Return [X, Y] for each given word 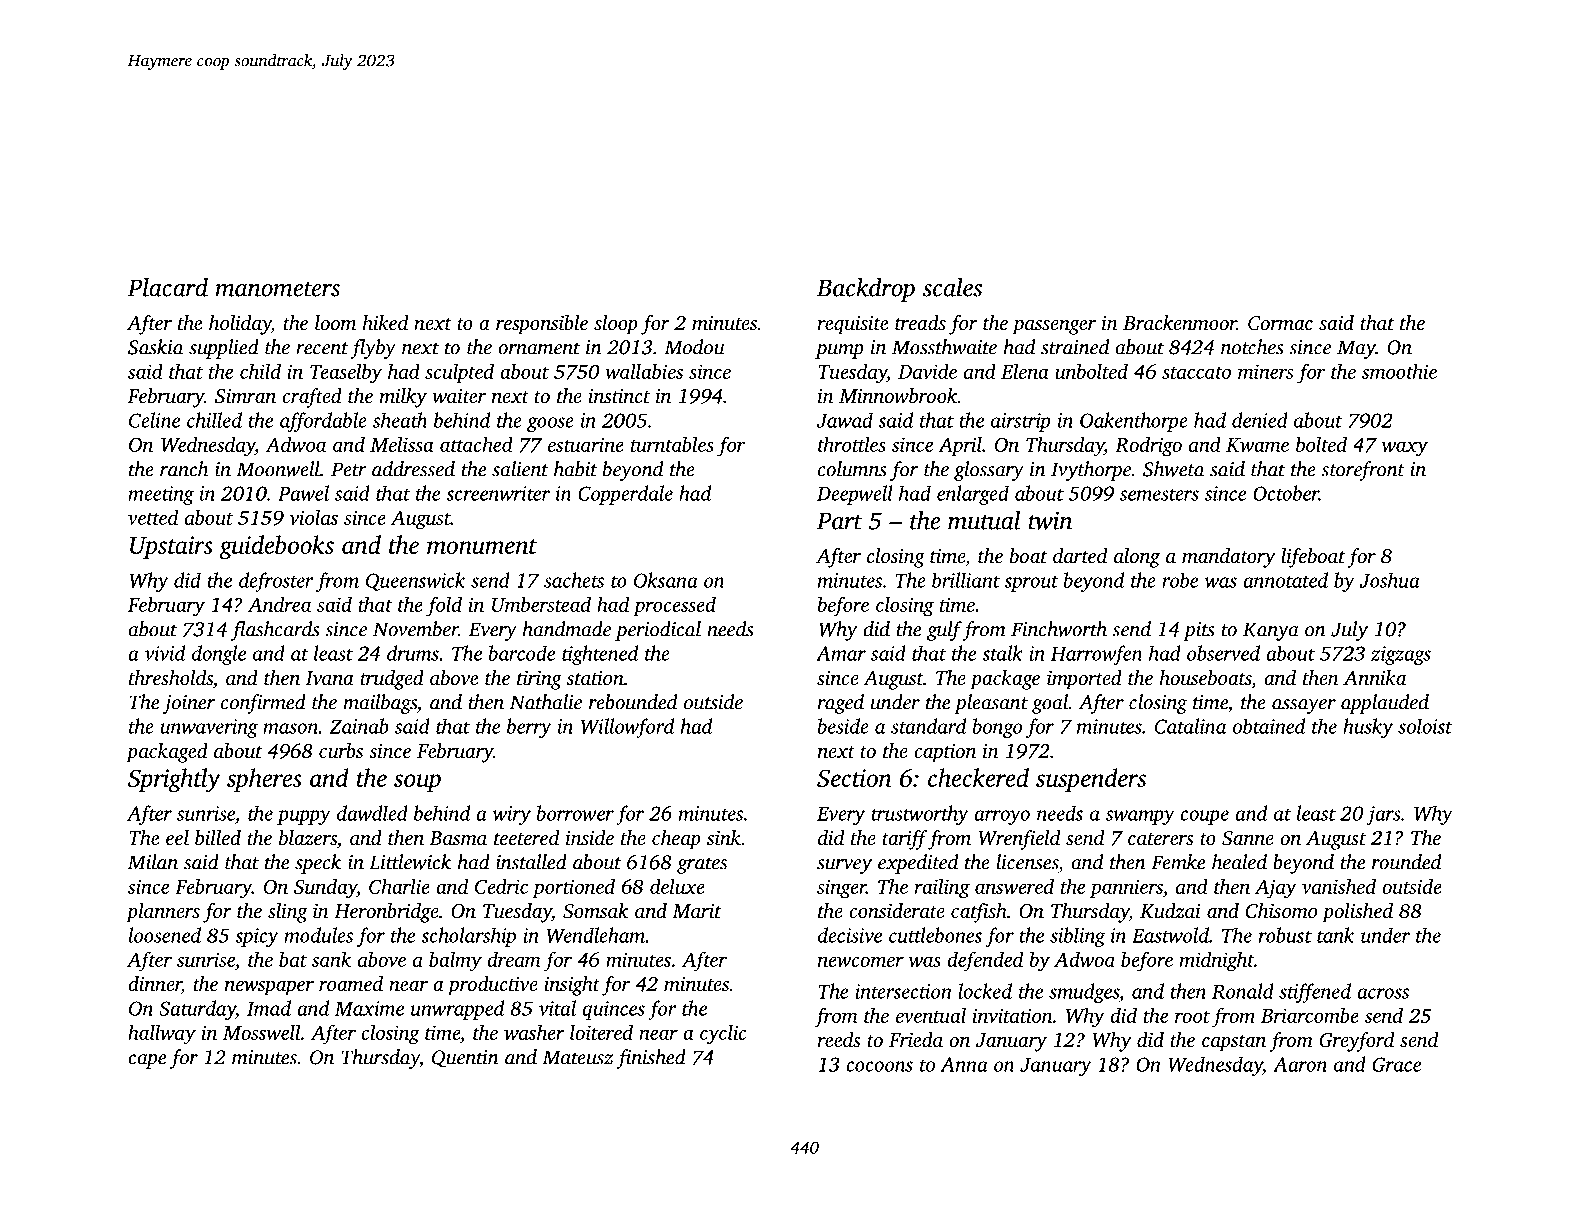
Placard [167, 287]
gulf [944, 631]
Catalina [1191, 726]
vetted [153, 517]
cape [147, 1061]
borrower [575, 813]
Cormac [1280, 323]
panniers [1126, 888]
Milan [153, 862]
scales [952, 287]
